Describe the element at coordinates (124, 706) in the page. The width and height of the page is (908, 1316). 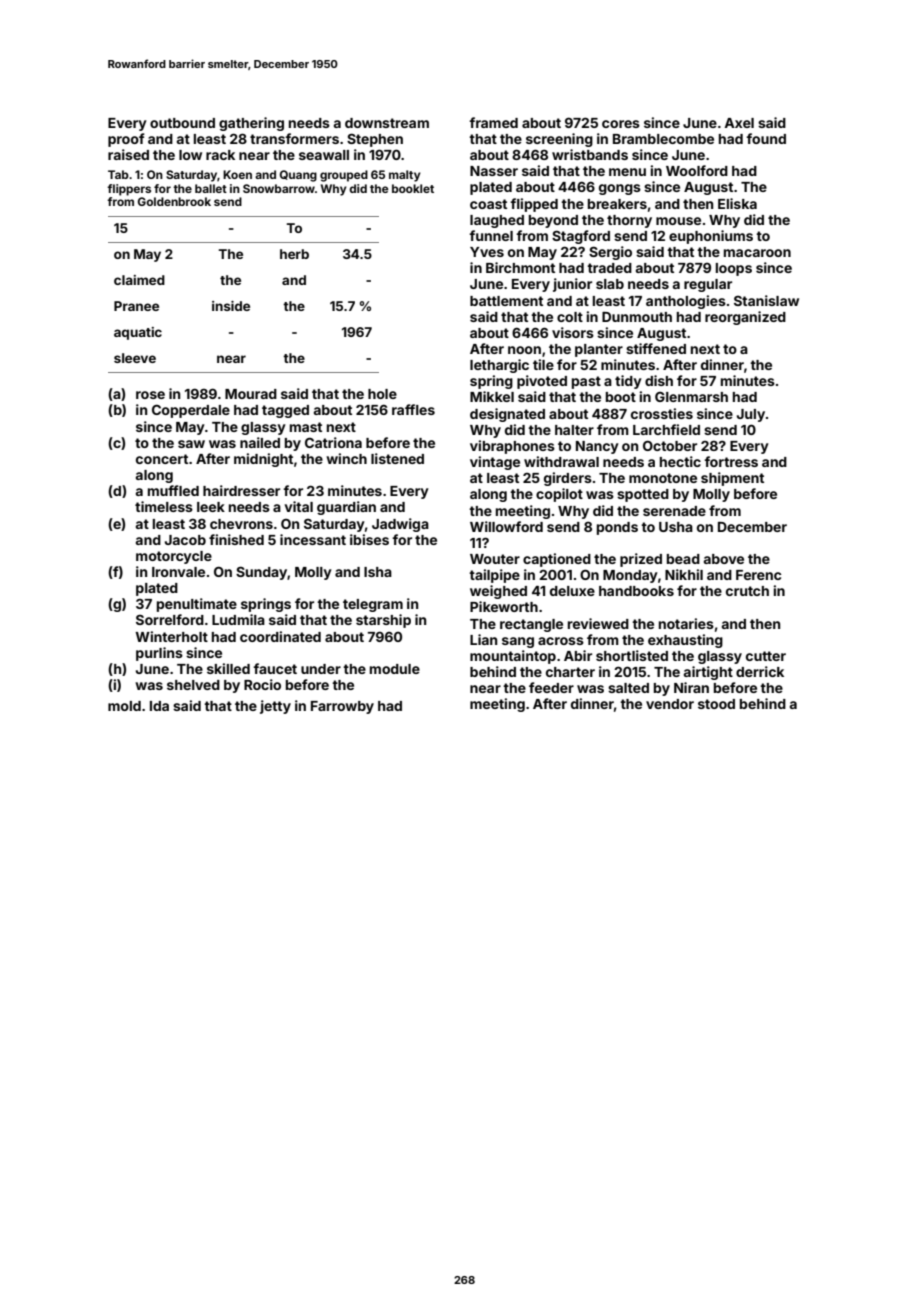
I see `mold` at that location.
